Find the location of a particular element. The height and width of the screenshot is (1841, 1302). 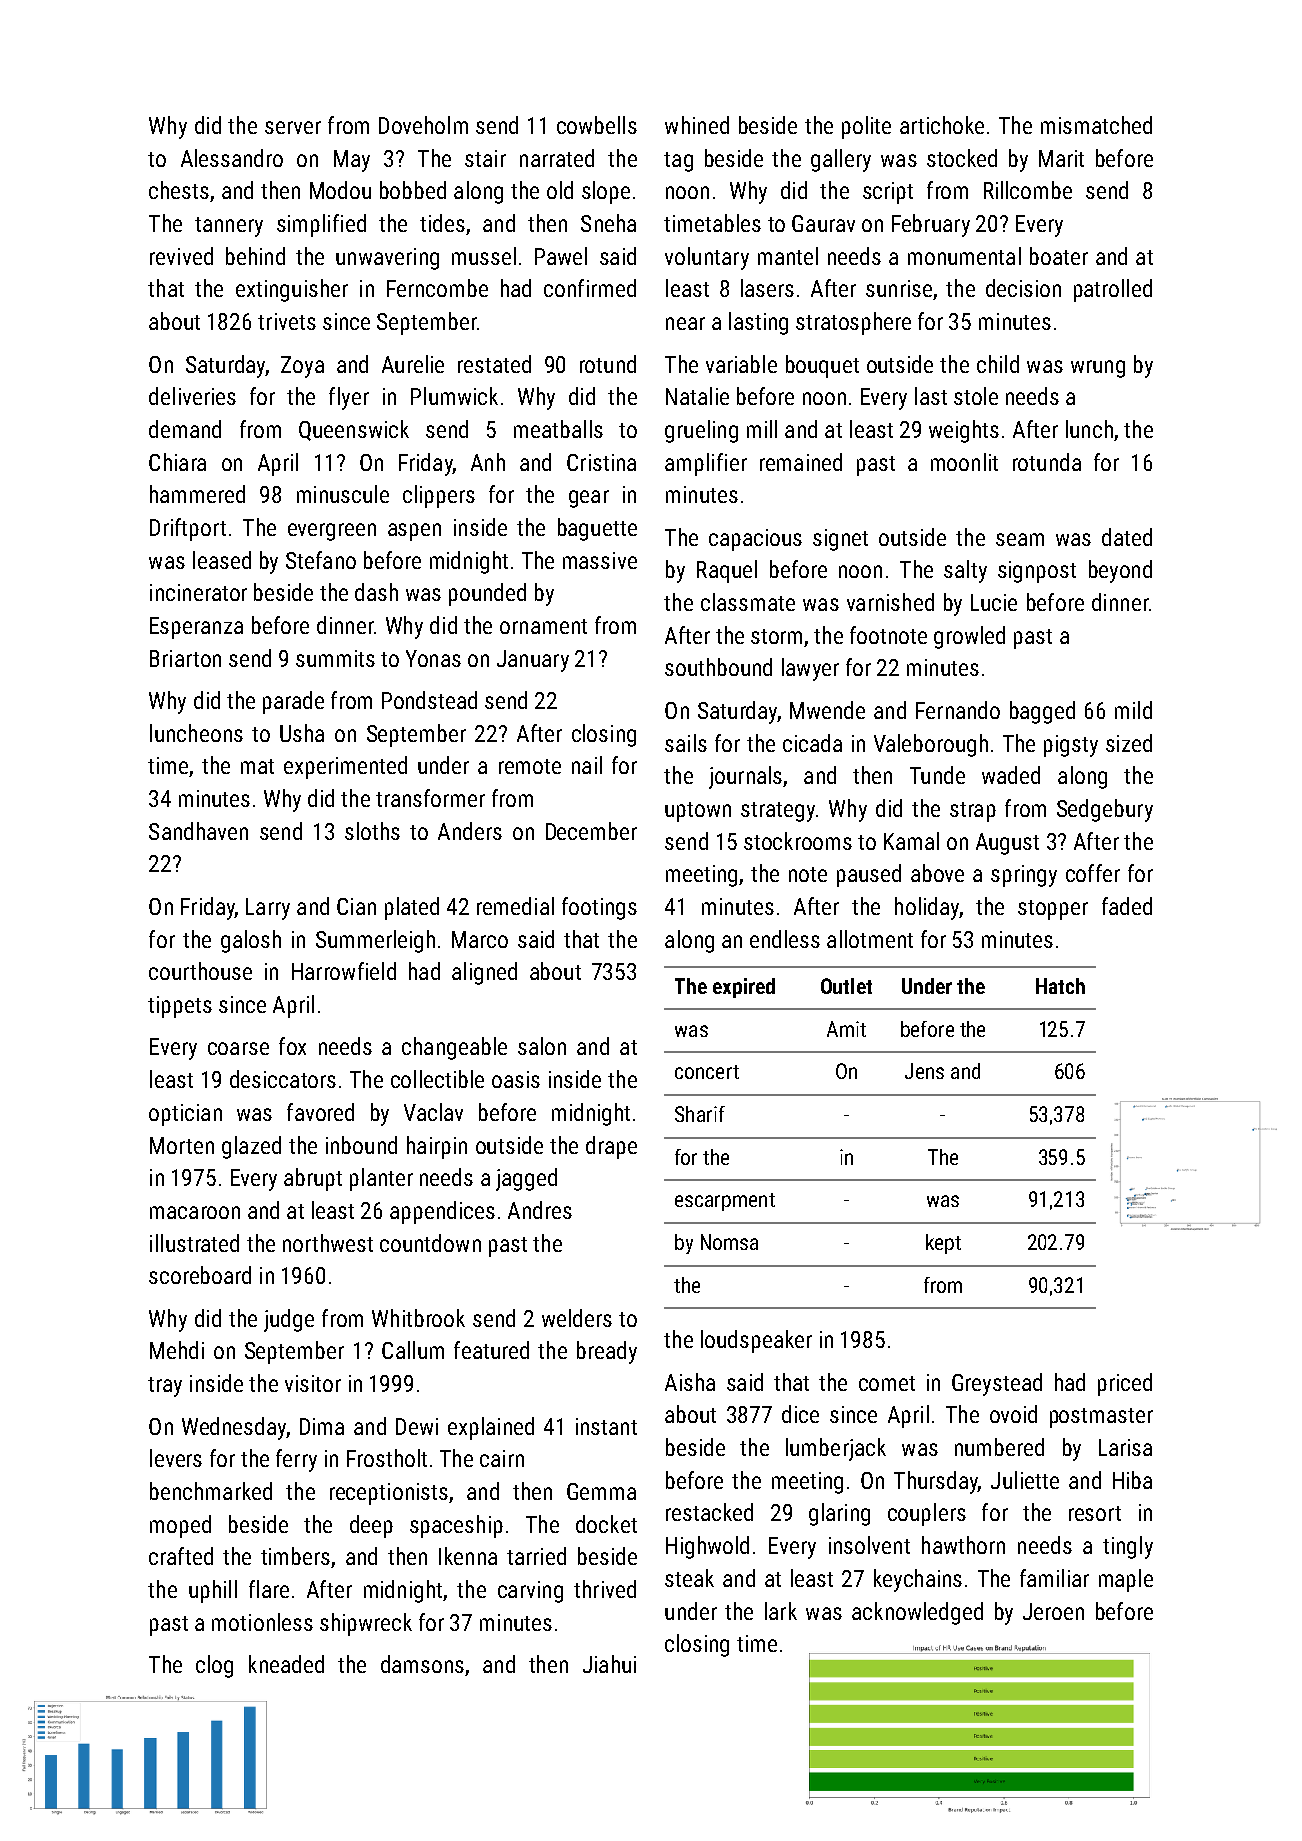

lasers is located at coordinates (767, 288).
